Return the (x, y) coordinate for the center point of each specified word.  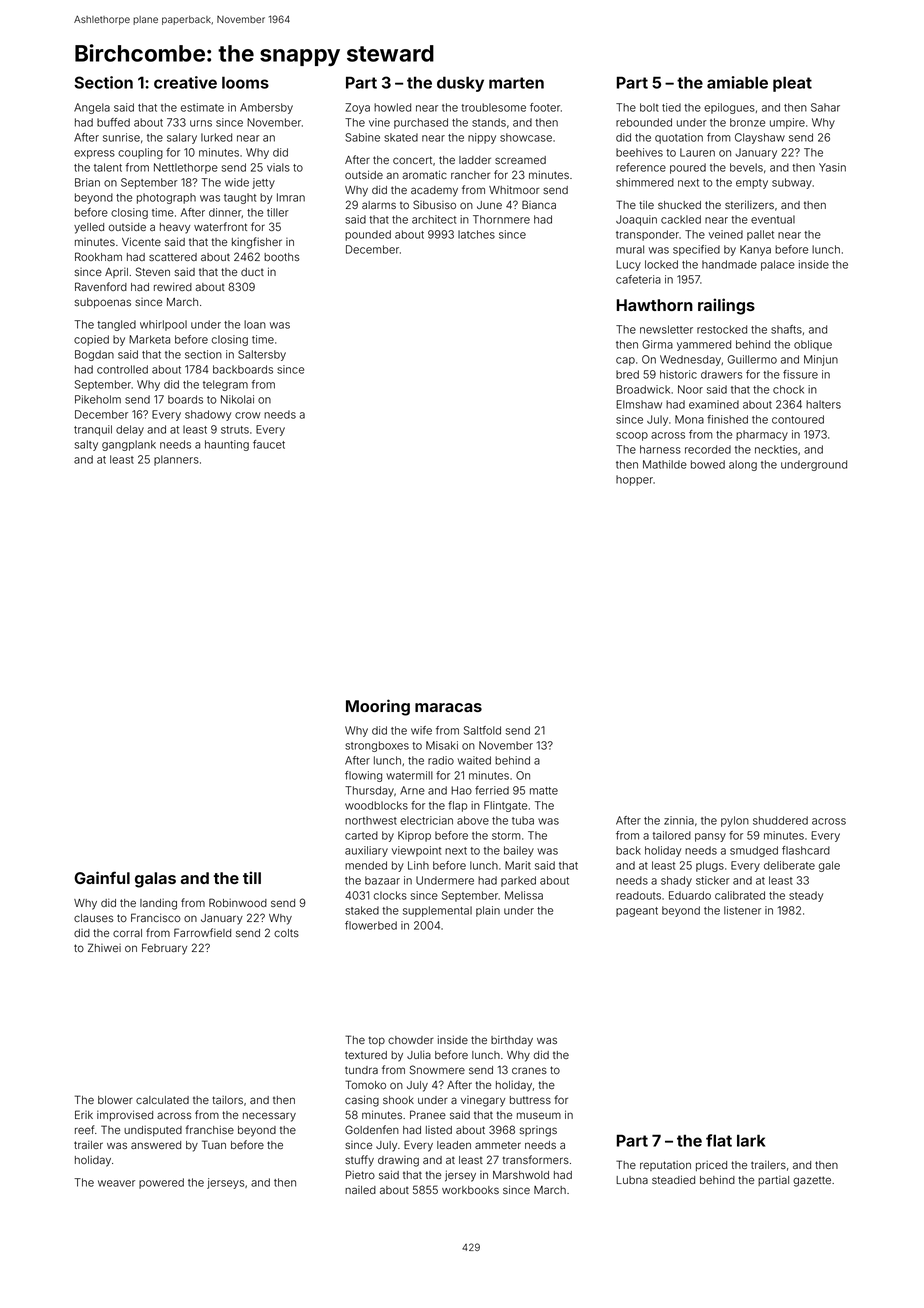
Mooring (378, 707)
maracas (448, 707)
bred (627, 374)
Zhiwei (104, 947)
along (743, 465)
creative (185, 82)
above (473, 820)
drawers (721, 374)
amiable (737, 82)
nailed (360, 1190)
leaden (454, 1145)
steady (806, 896)
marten (516, 83)
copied (91, 340)
